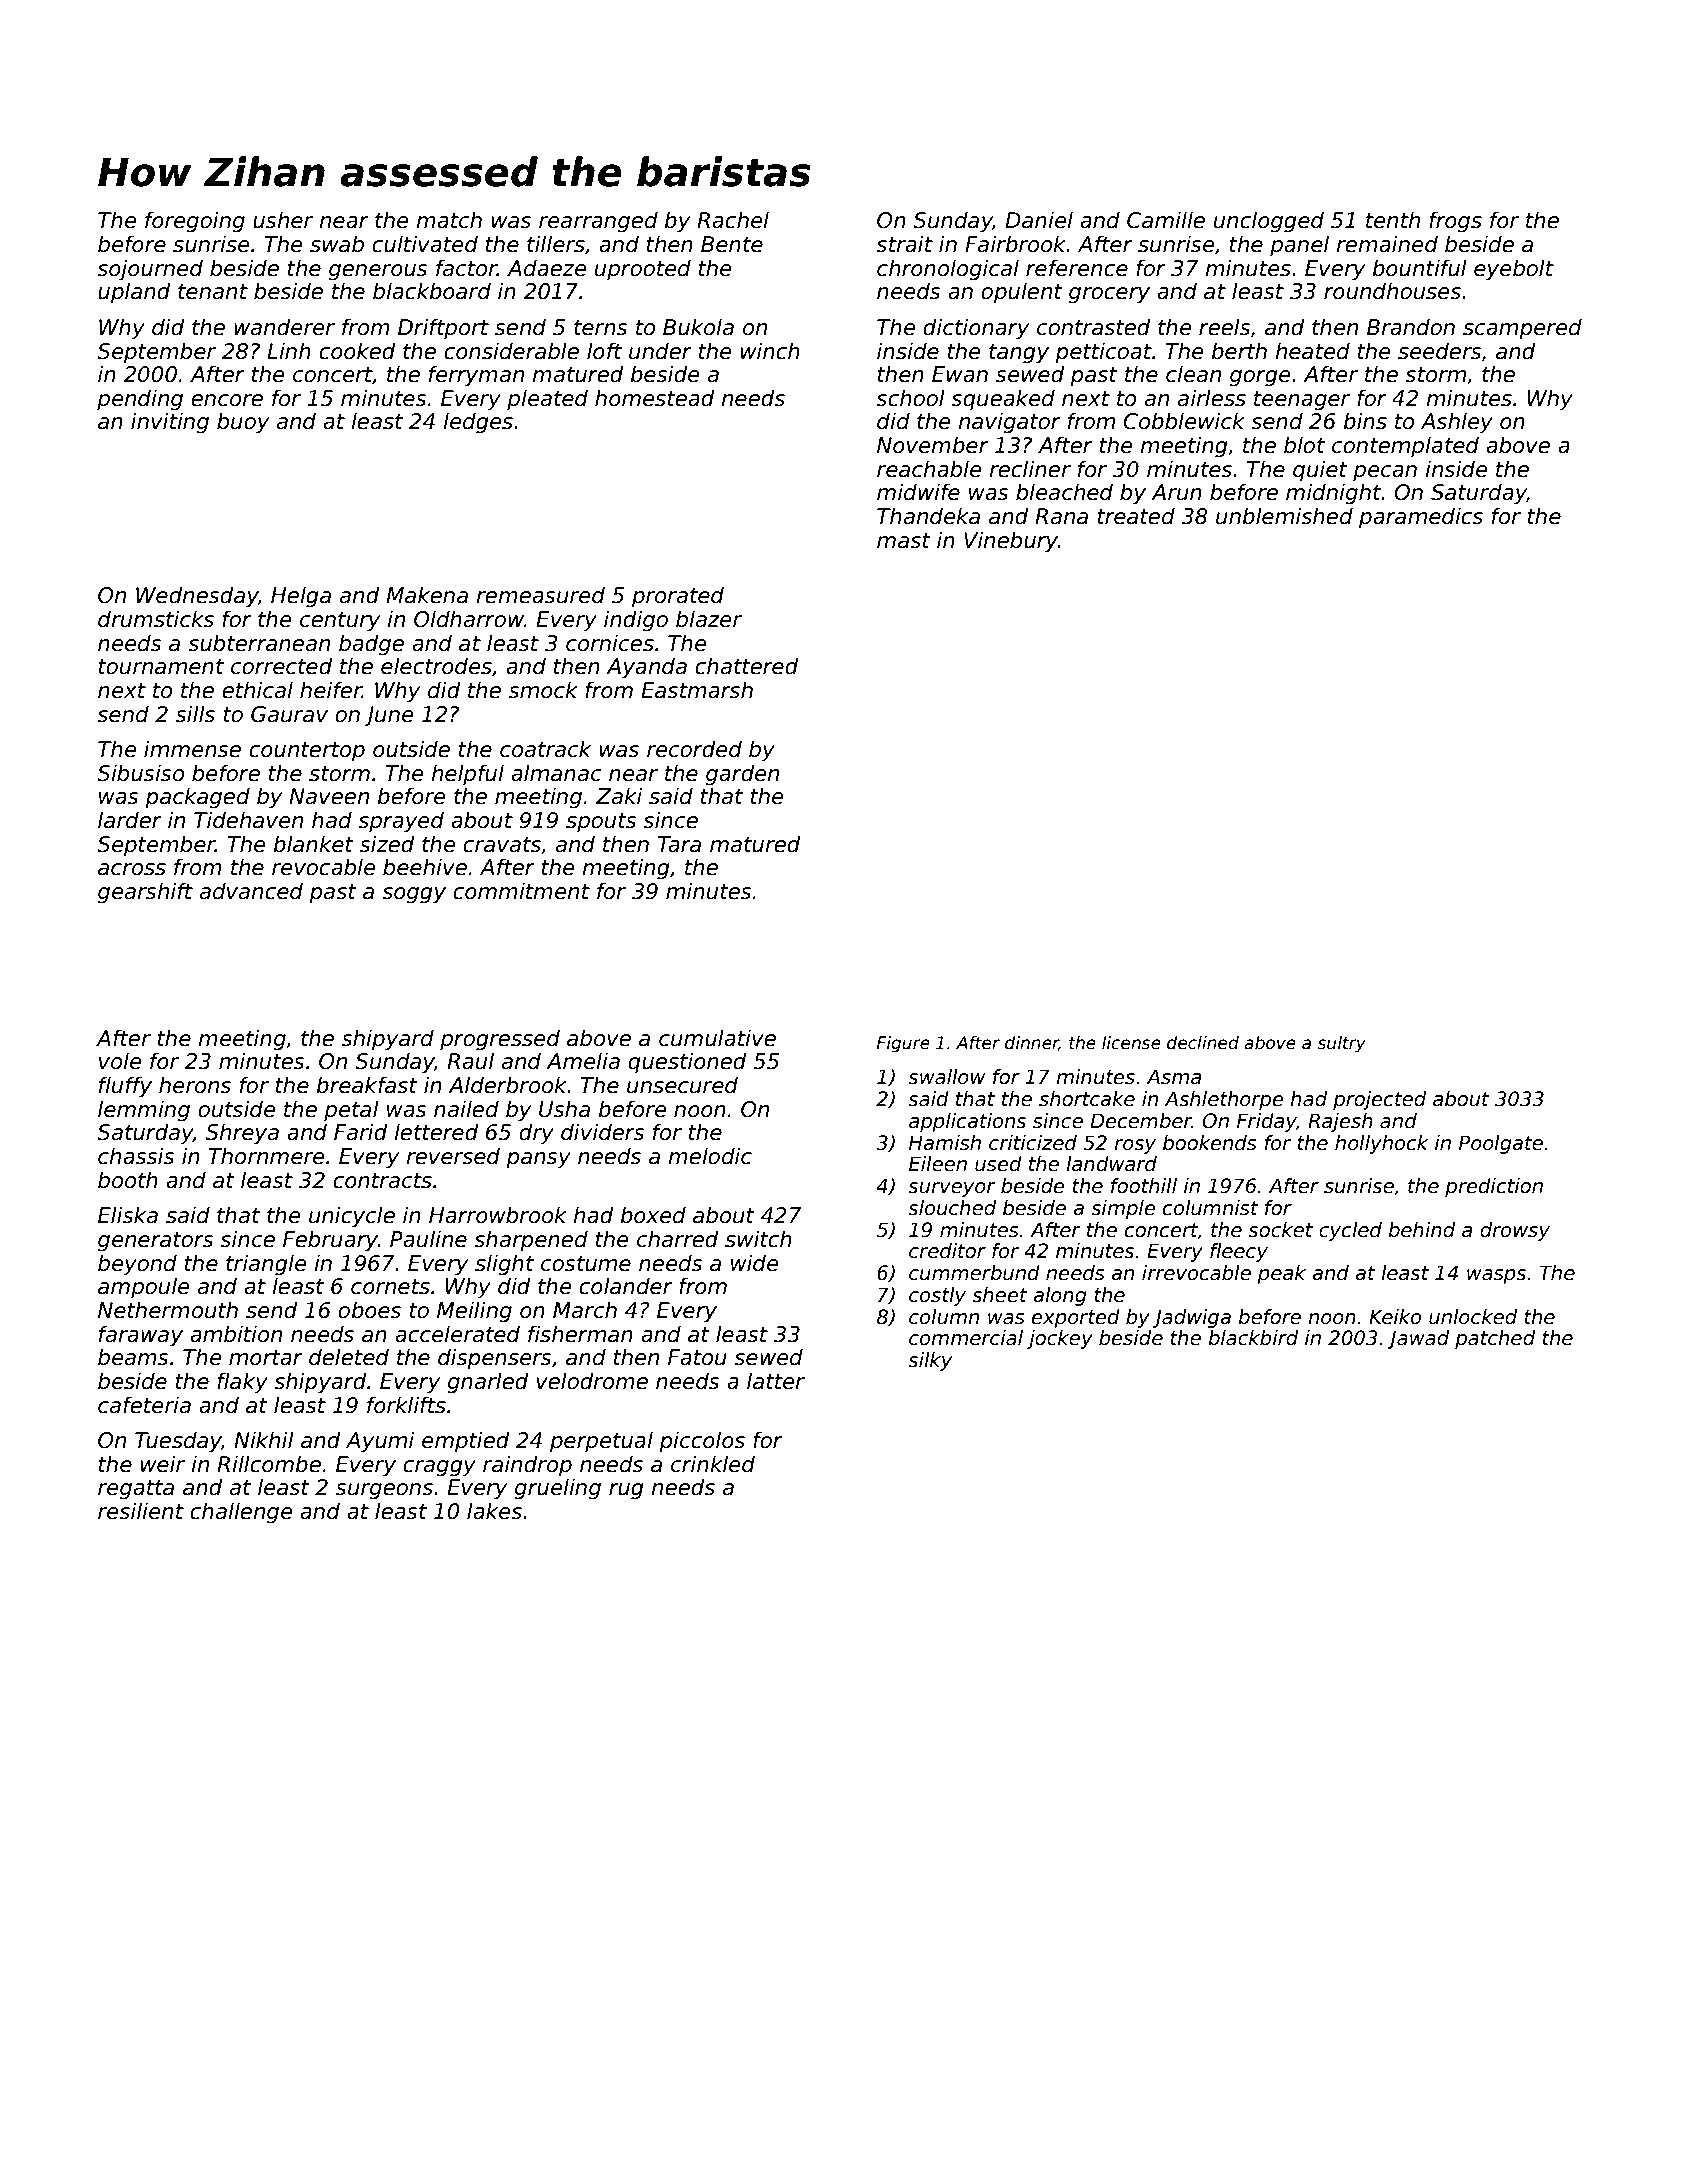 Image resolution: width=1683 pixels, height=2178 pixels. What do you see at coordinates (243, 423) in the document?
I see `buoy` at bounding box center [243, 423].
